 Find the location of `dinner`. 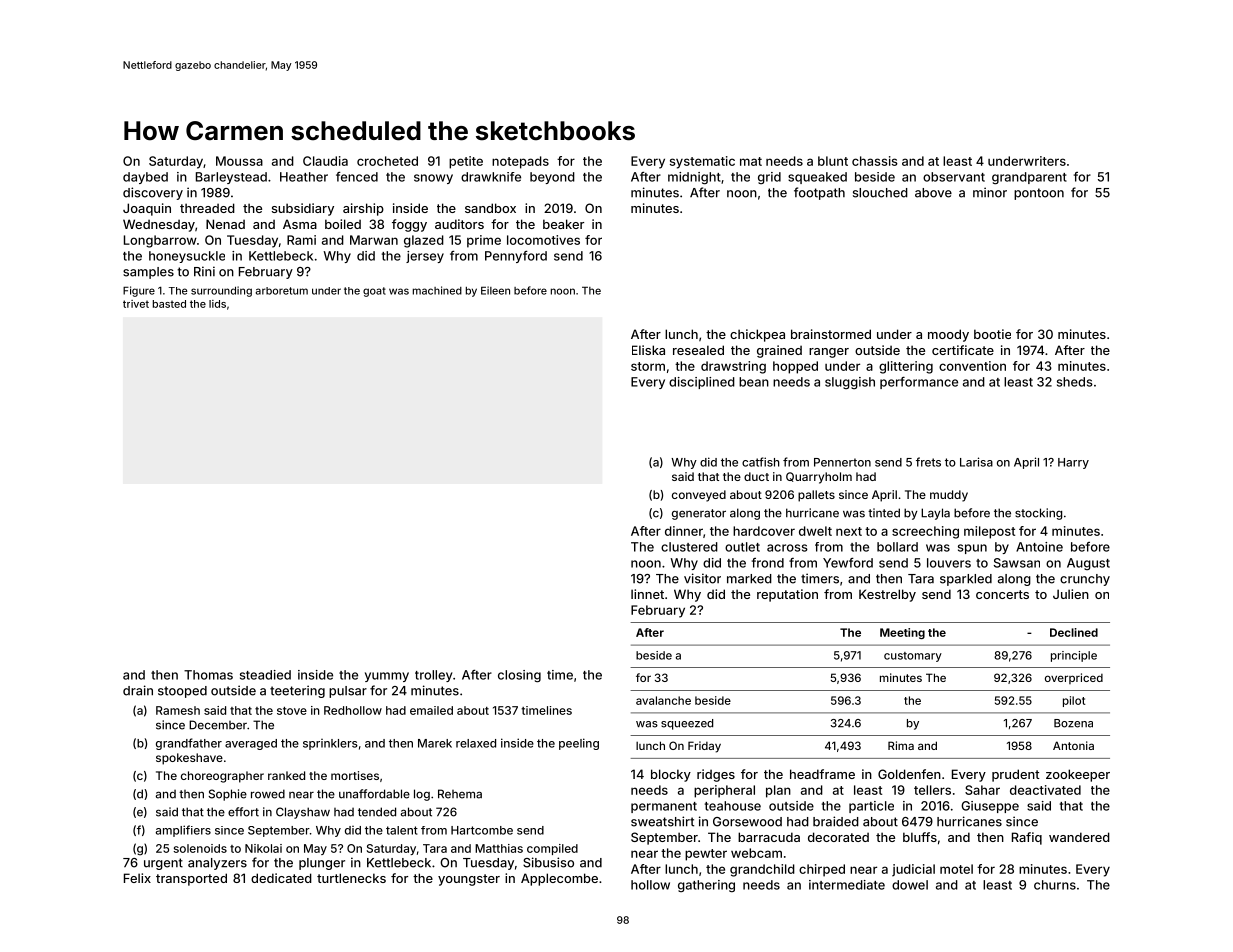

dinner is located at coordinates (684, 531).
